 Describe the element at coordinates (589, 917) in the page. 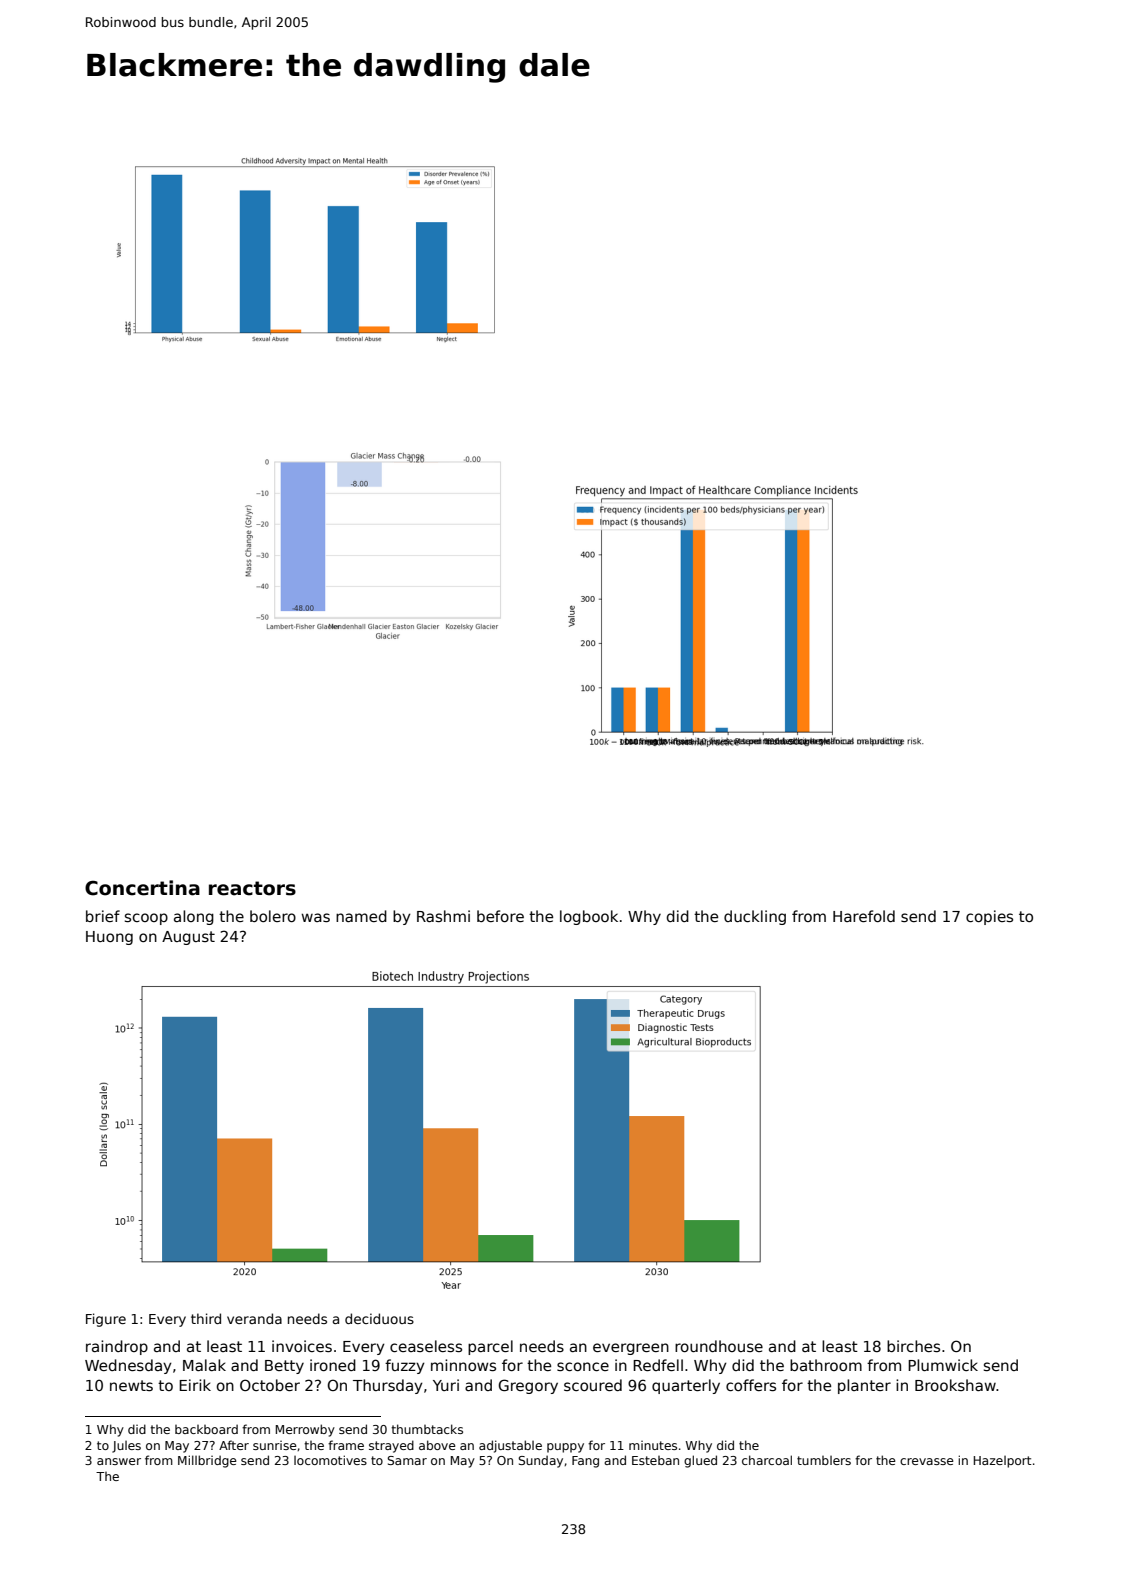

I see `logbook` at that location.
